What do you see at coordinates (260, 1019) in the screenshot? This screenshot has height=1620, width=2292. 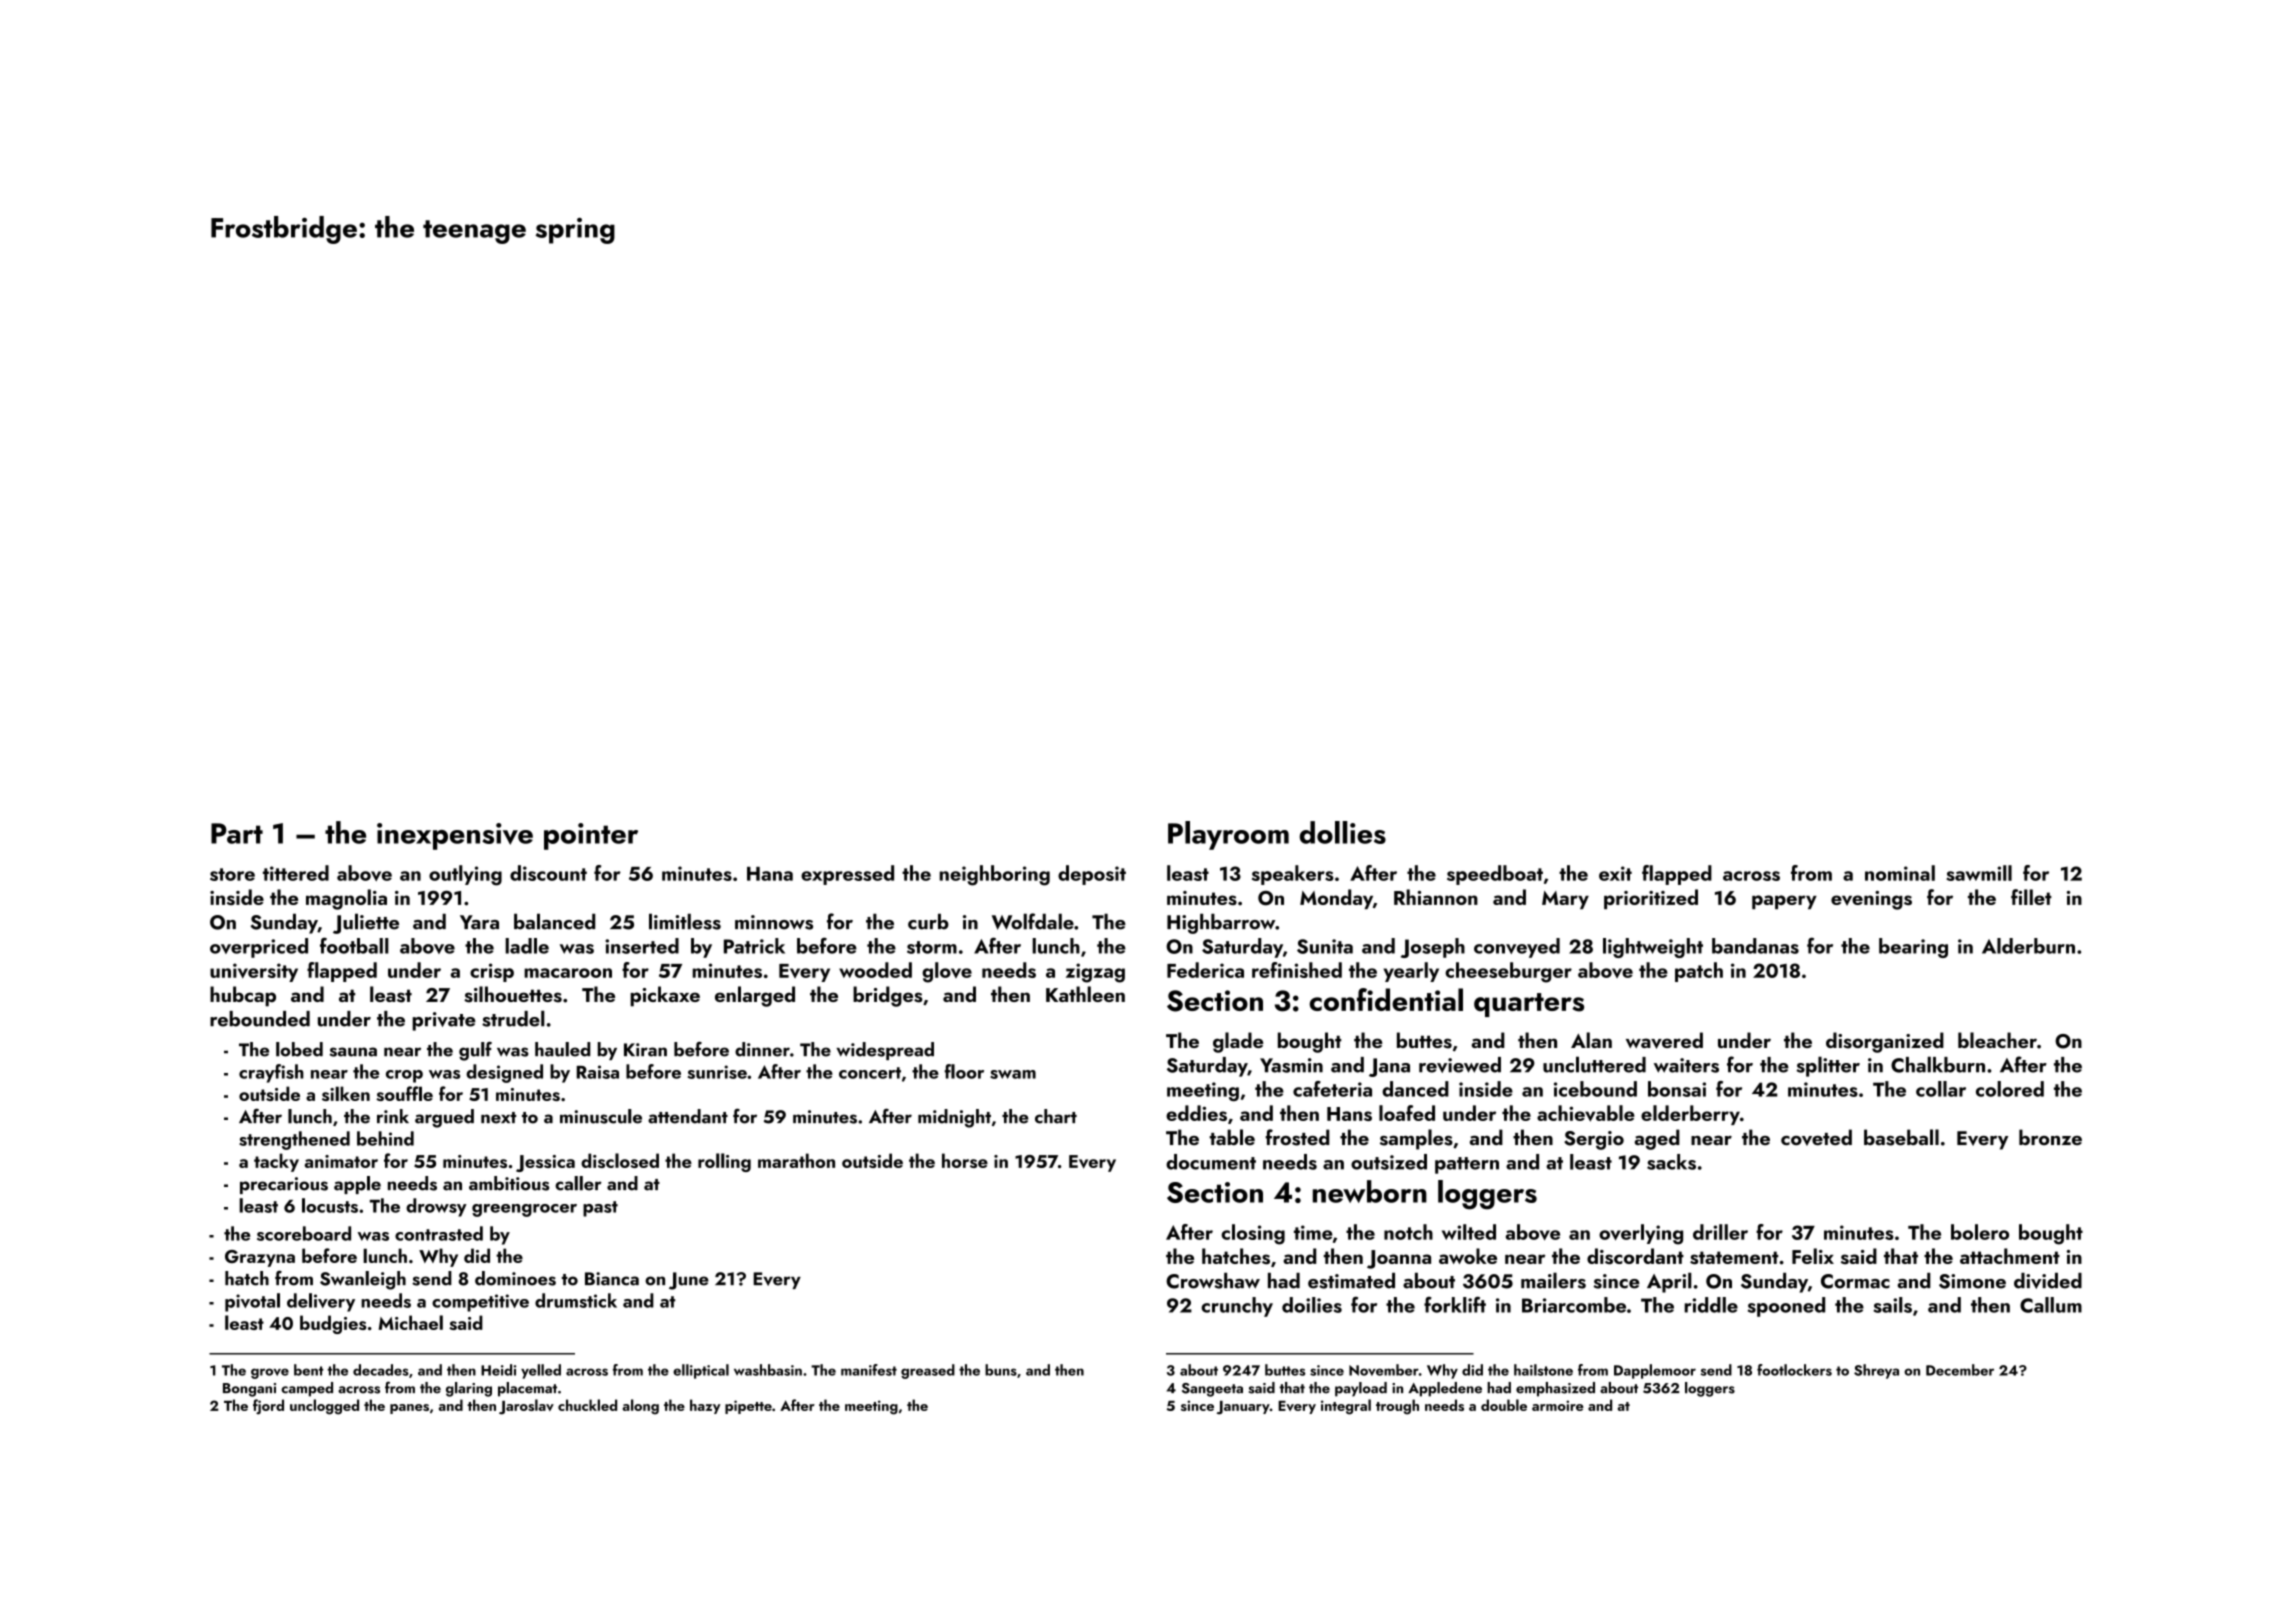 I see `rebounded` at bounding box center [260, 1019].
